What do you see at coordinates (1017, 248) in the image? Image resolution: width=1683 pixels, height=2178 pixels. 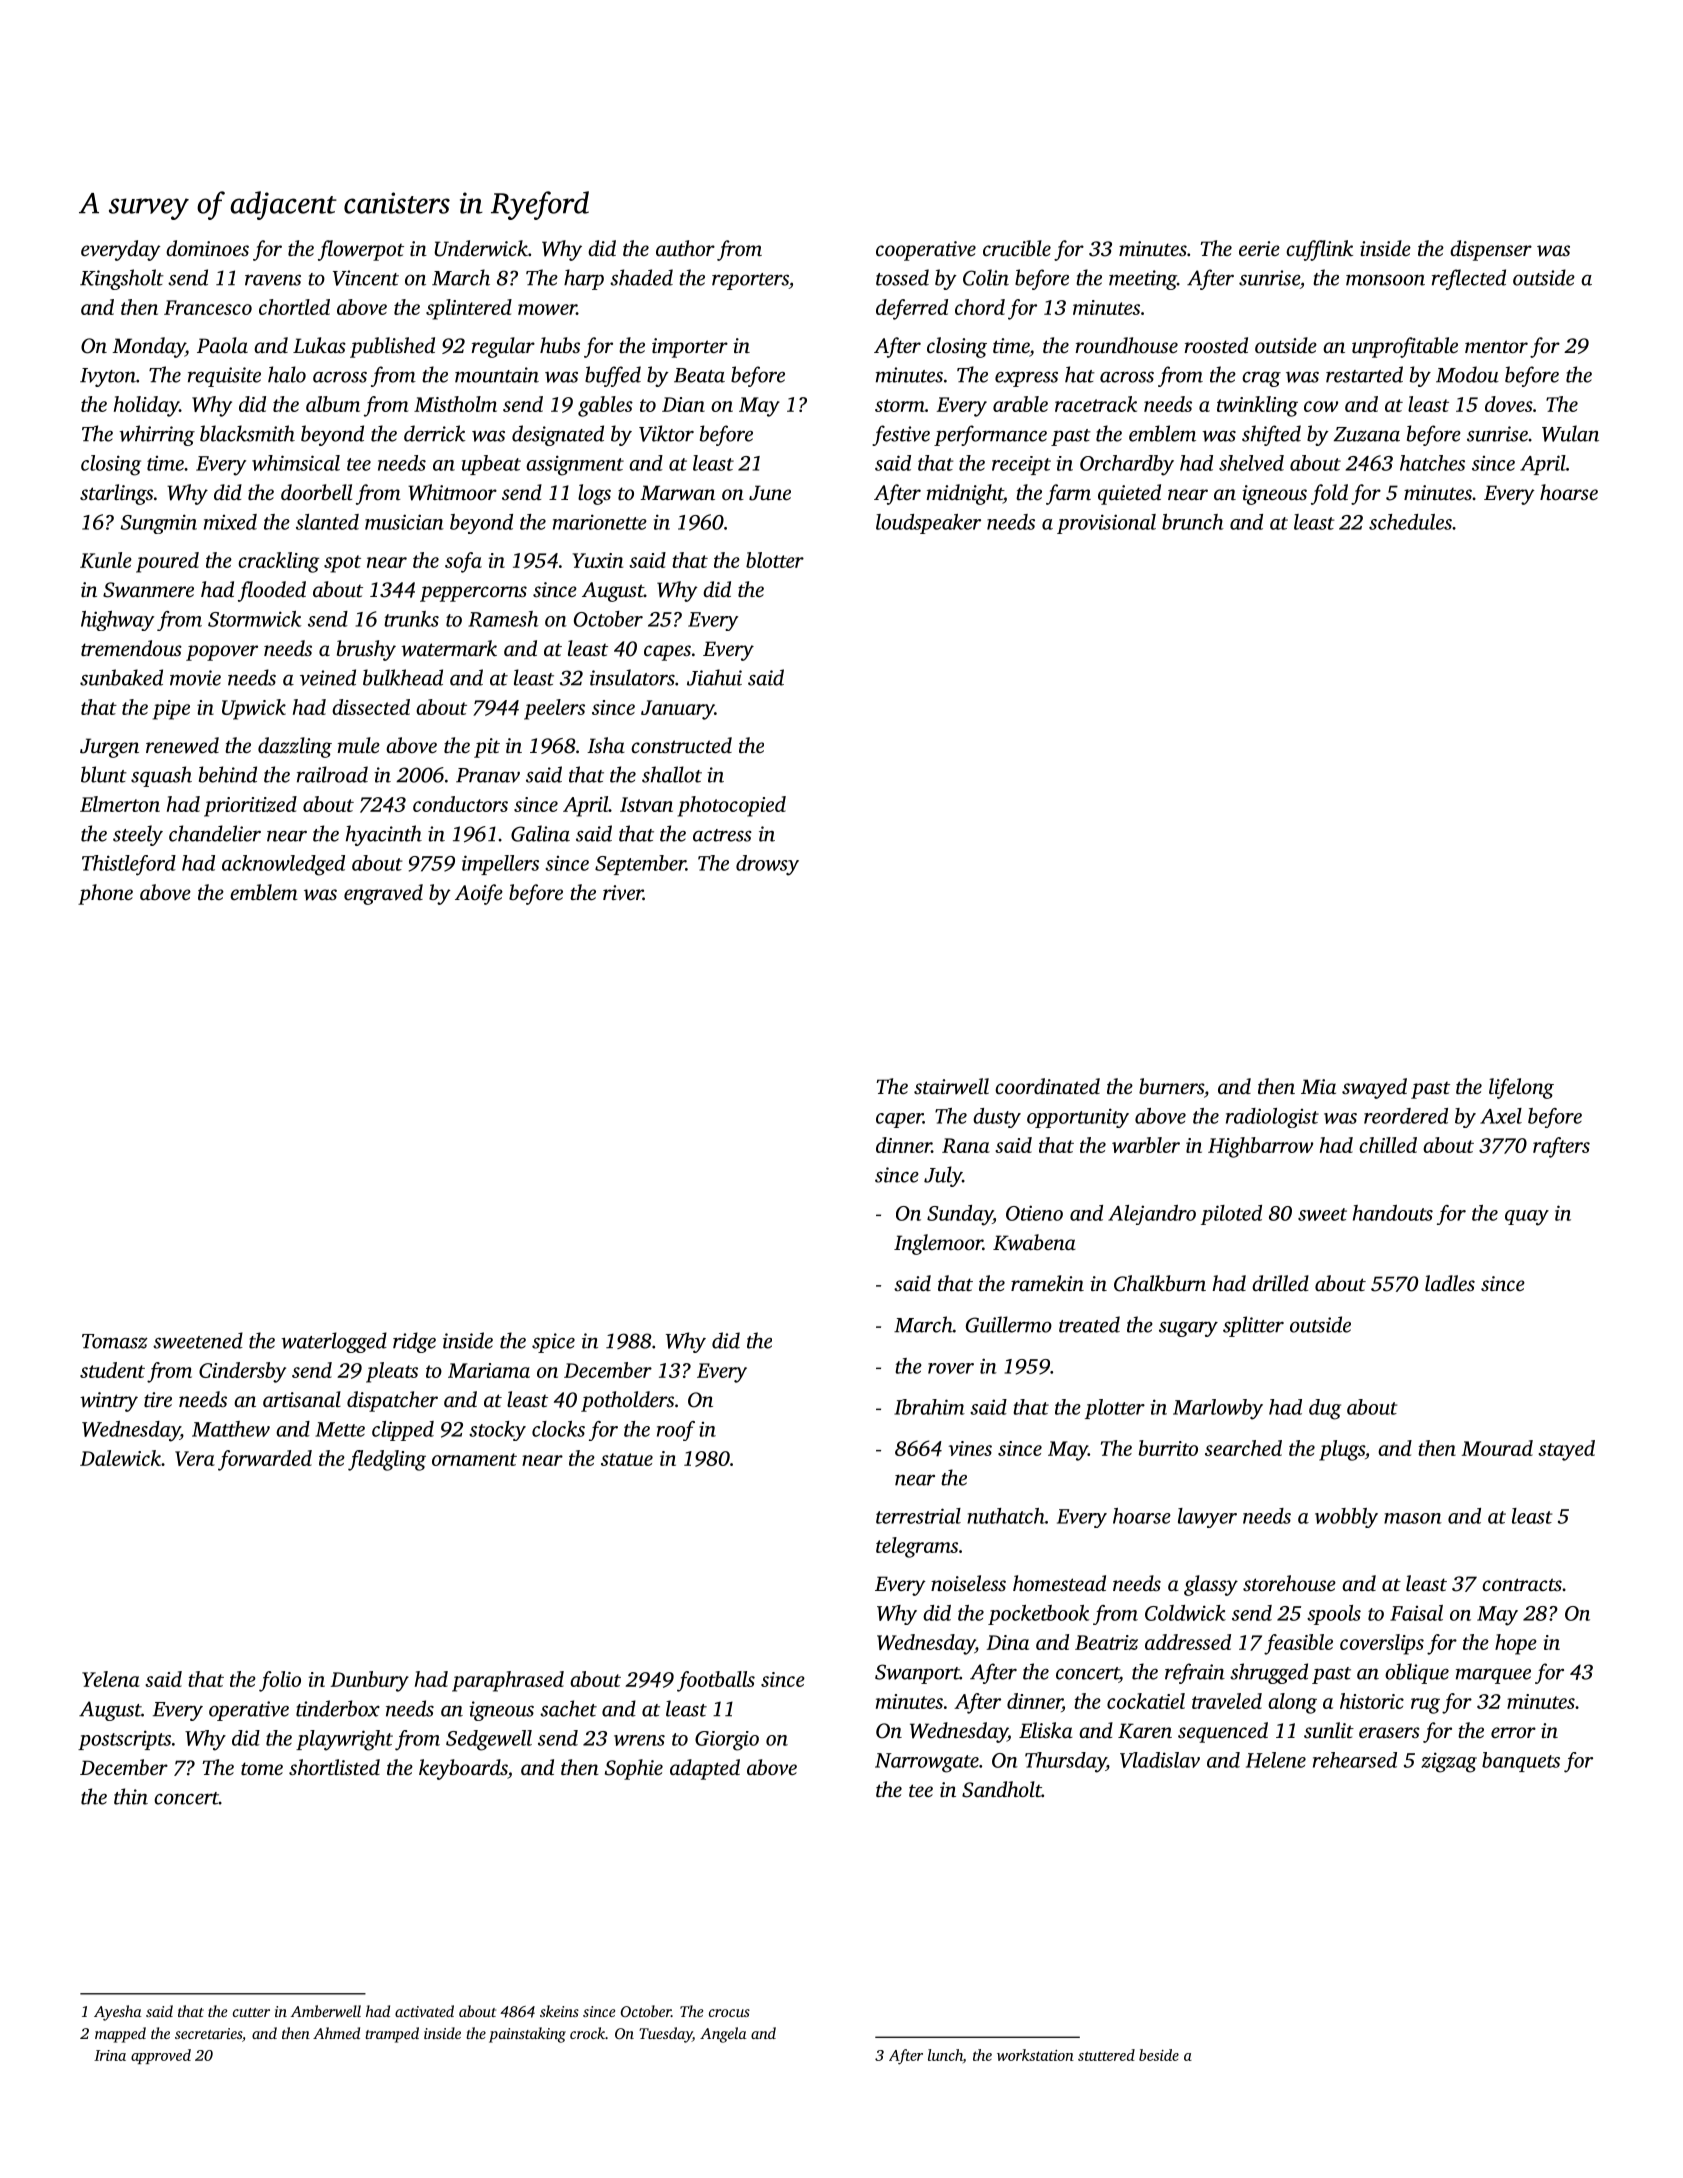 I see `crucible` at bounding box center [1017, 248].
